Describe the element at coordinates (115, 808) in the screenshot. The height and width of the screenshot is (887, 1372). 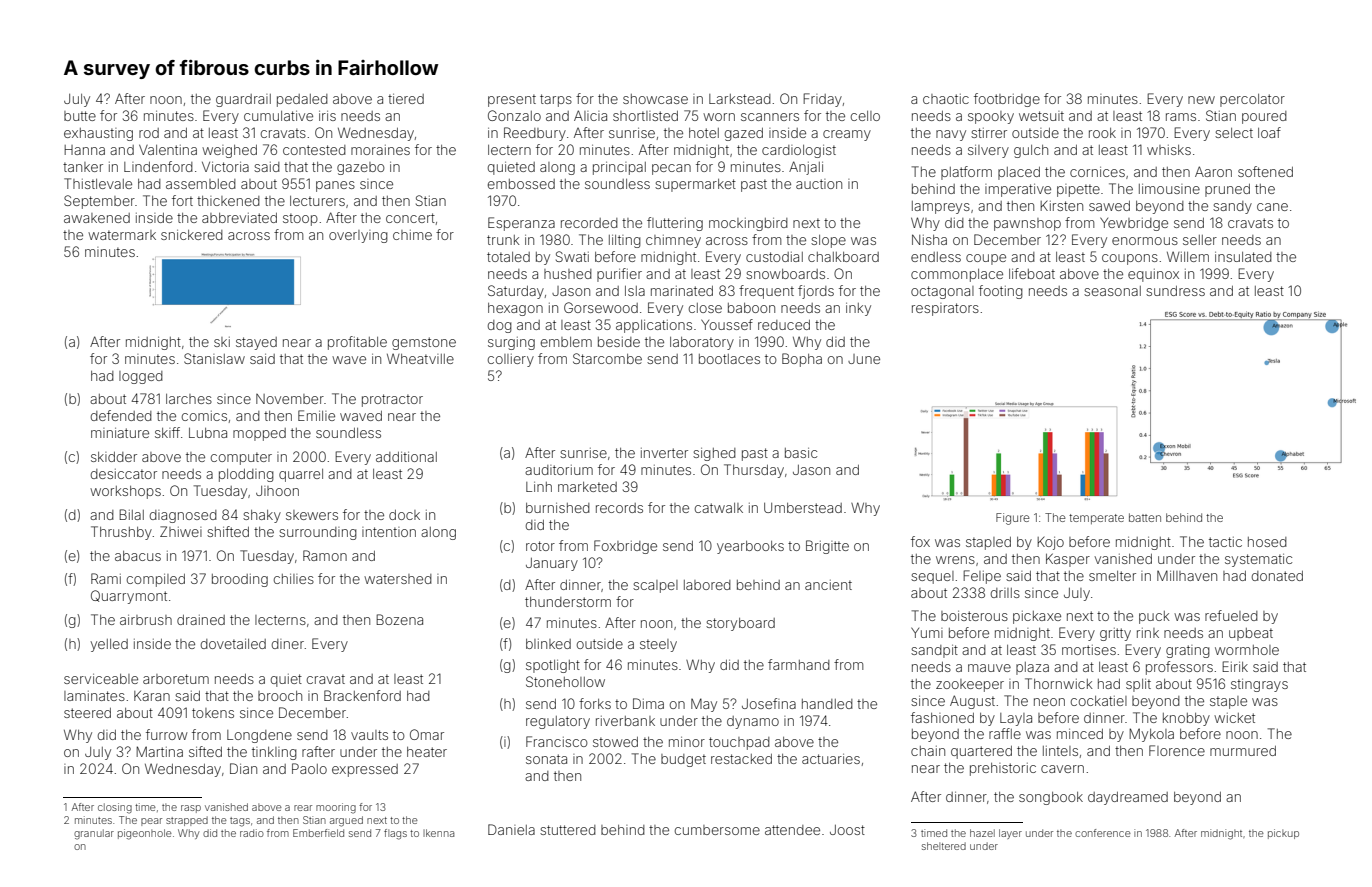
I see `closing` at that location.
